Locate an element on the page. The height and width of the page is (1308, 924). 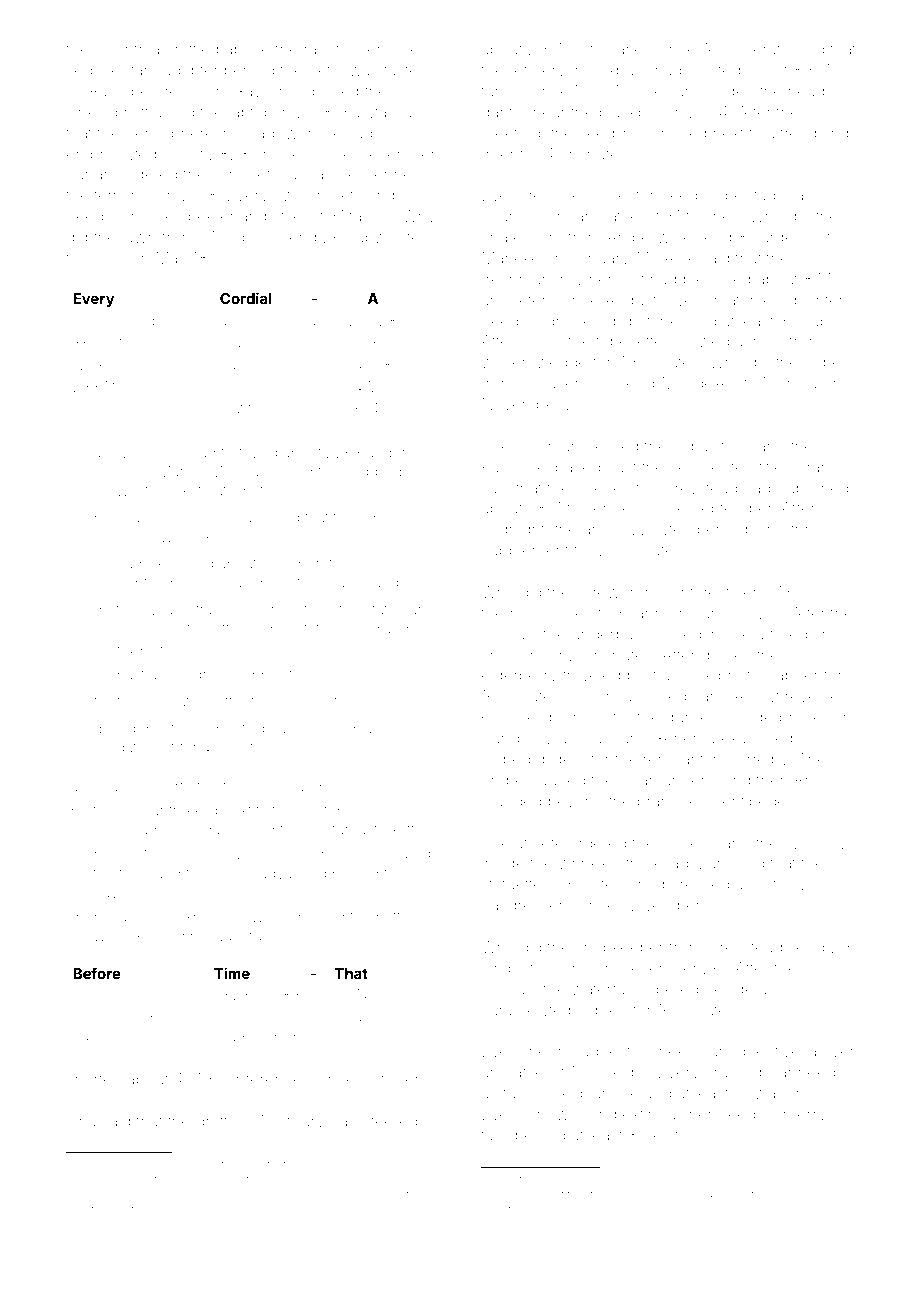
seeded is located at coordinates (181, 1195).
